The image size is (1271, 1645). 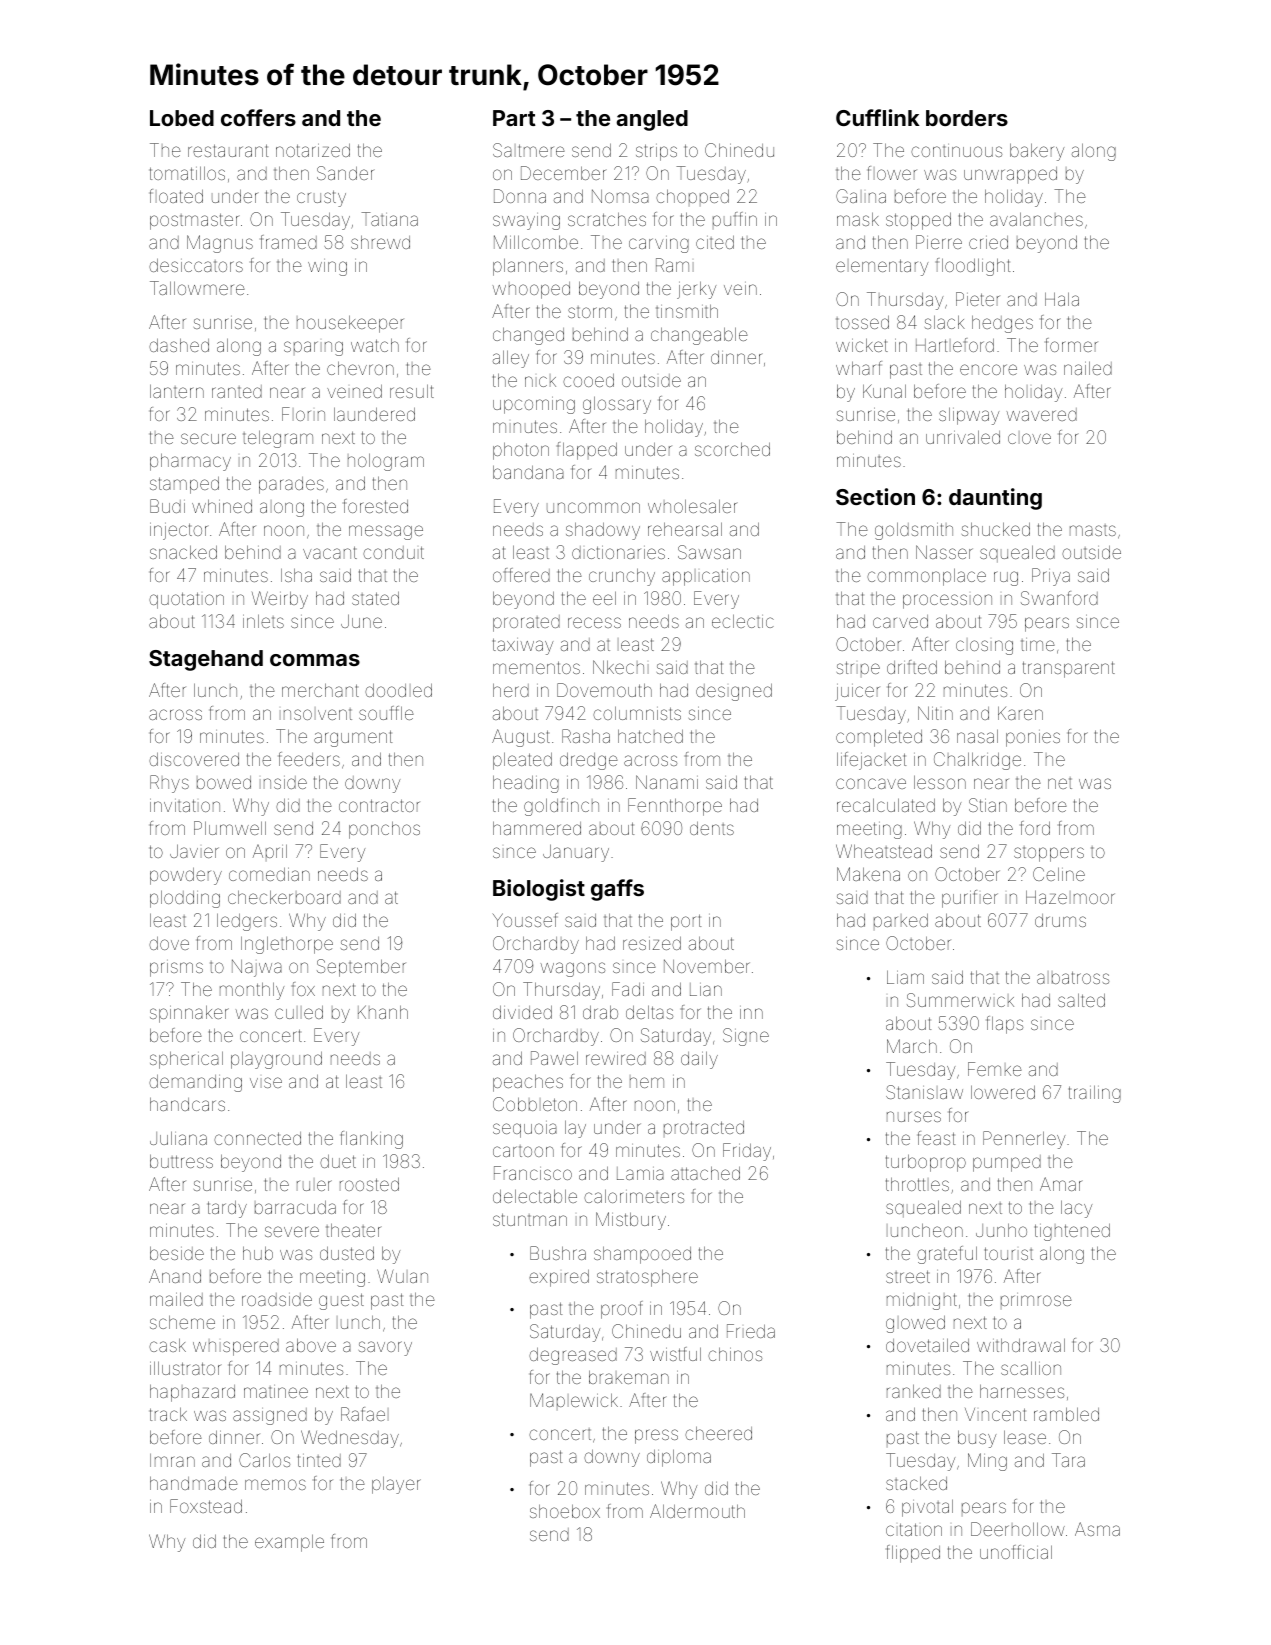 What do you see at coordinates (628, 989) in the image?
I see `Fadi` at bounding box center [628, 989].
